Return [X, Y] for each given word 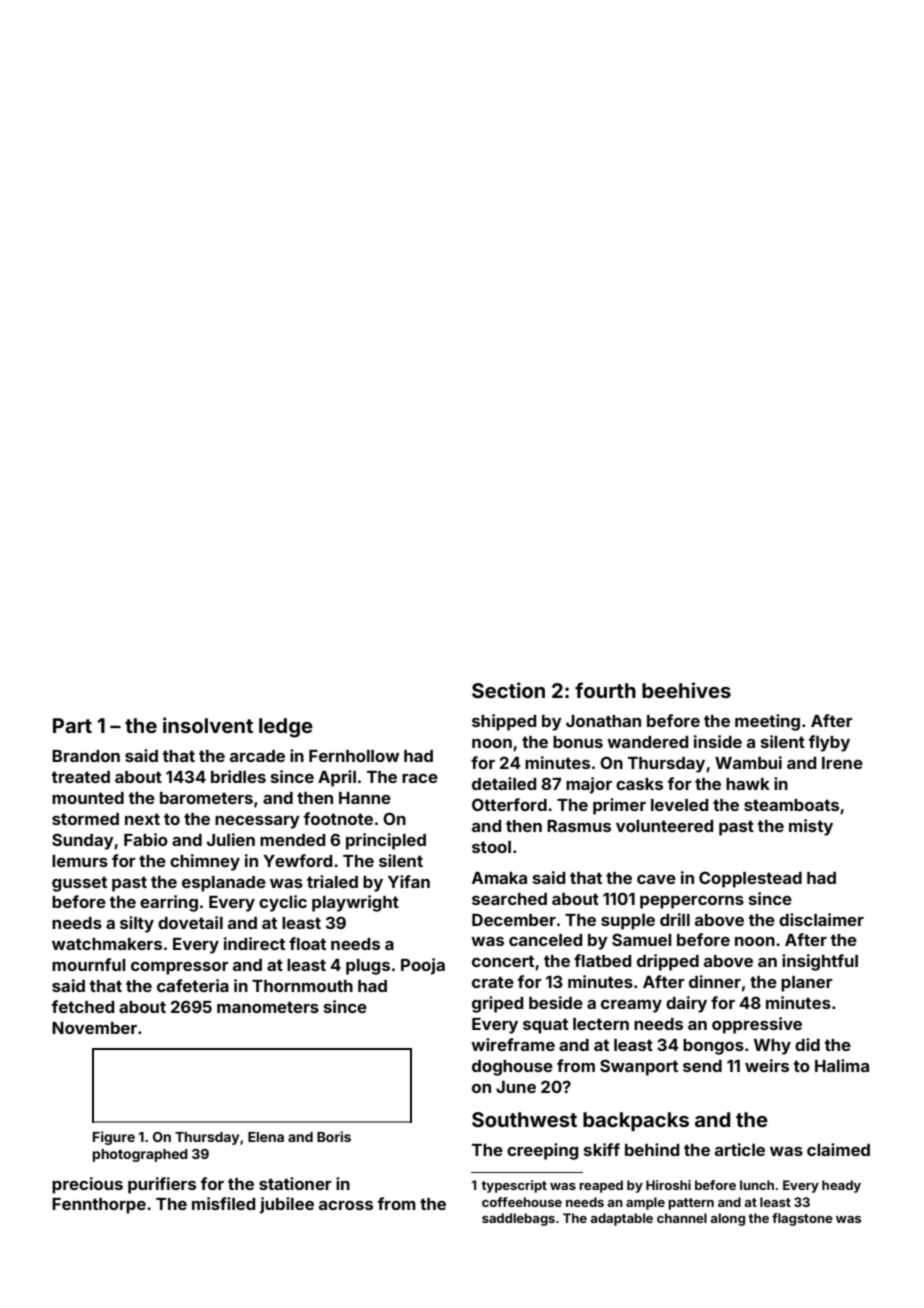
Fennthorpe [99, 1206]
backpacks [636, 1121]
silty [137, 924]
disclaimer [821, 919]
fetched [82, 1006]
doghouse [512, 1068]
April [337, 778]
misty [811, 827]
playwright [355, 903]
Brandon [86, 756]
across [346, 1205]
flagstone [802, 1219]
